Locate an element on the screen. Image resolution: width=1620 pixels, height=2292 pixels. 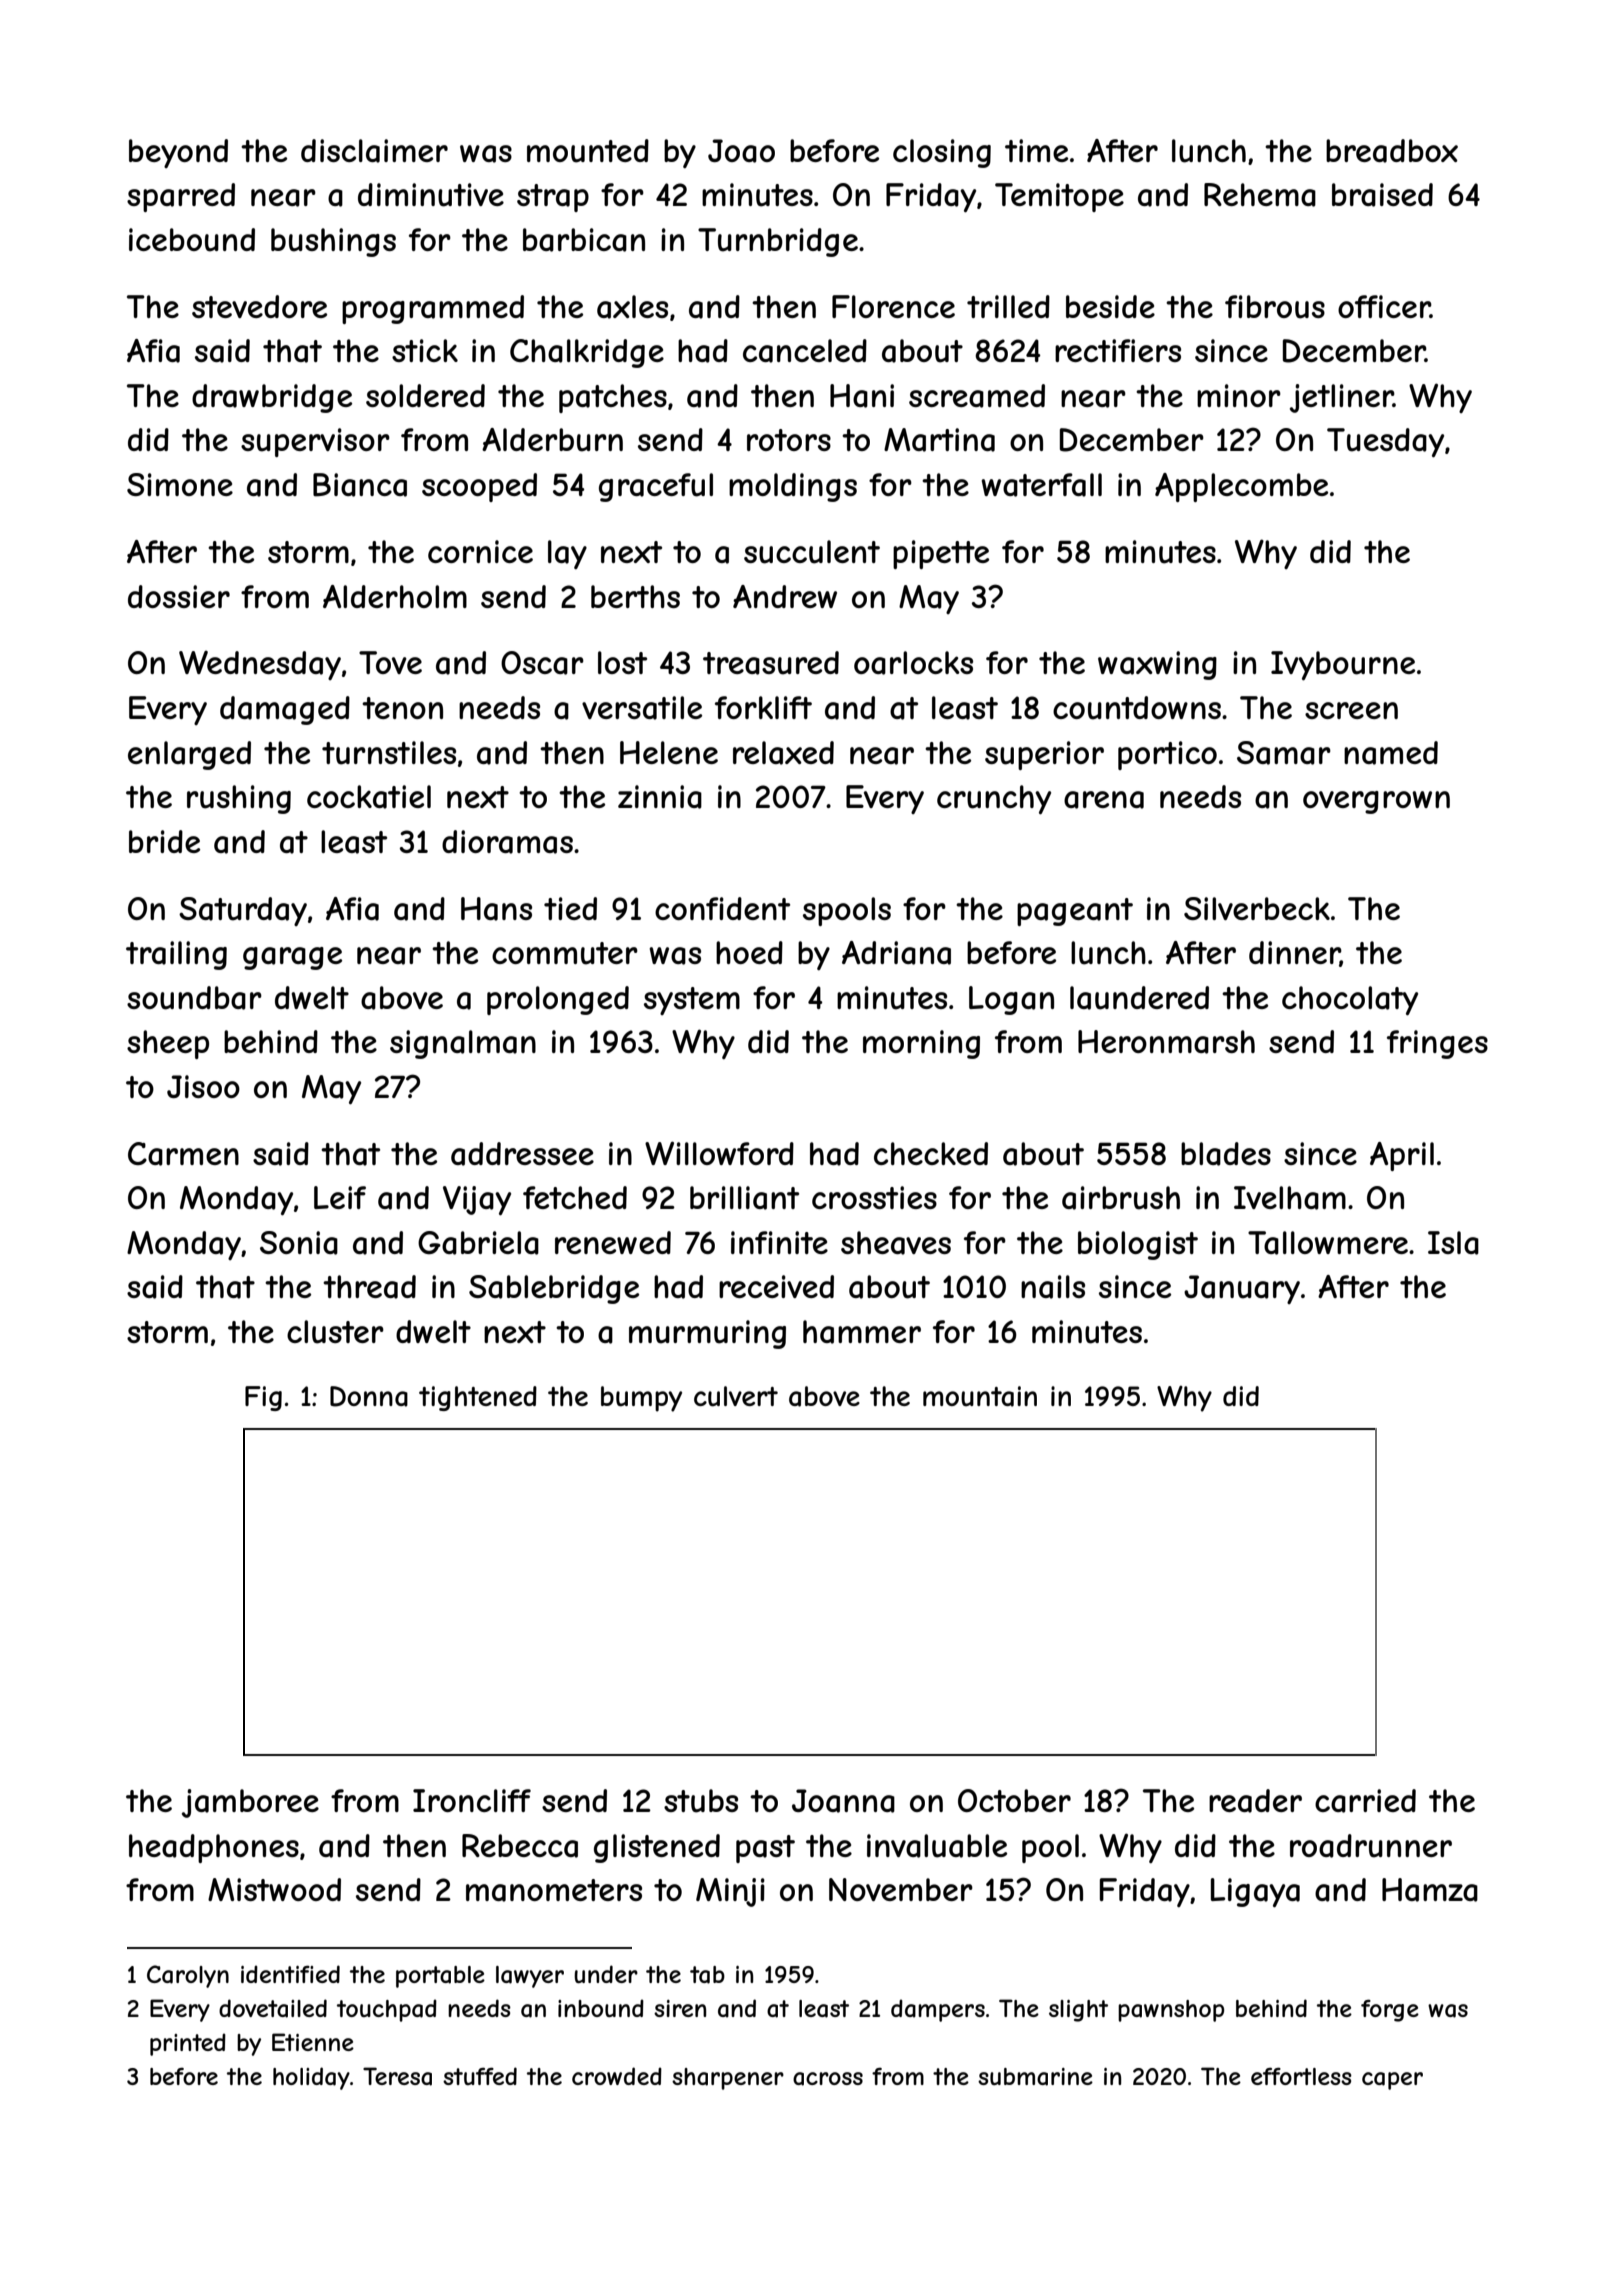
culvert is located at coordinates (736, 1396).
